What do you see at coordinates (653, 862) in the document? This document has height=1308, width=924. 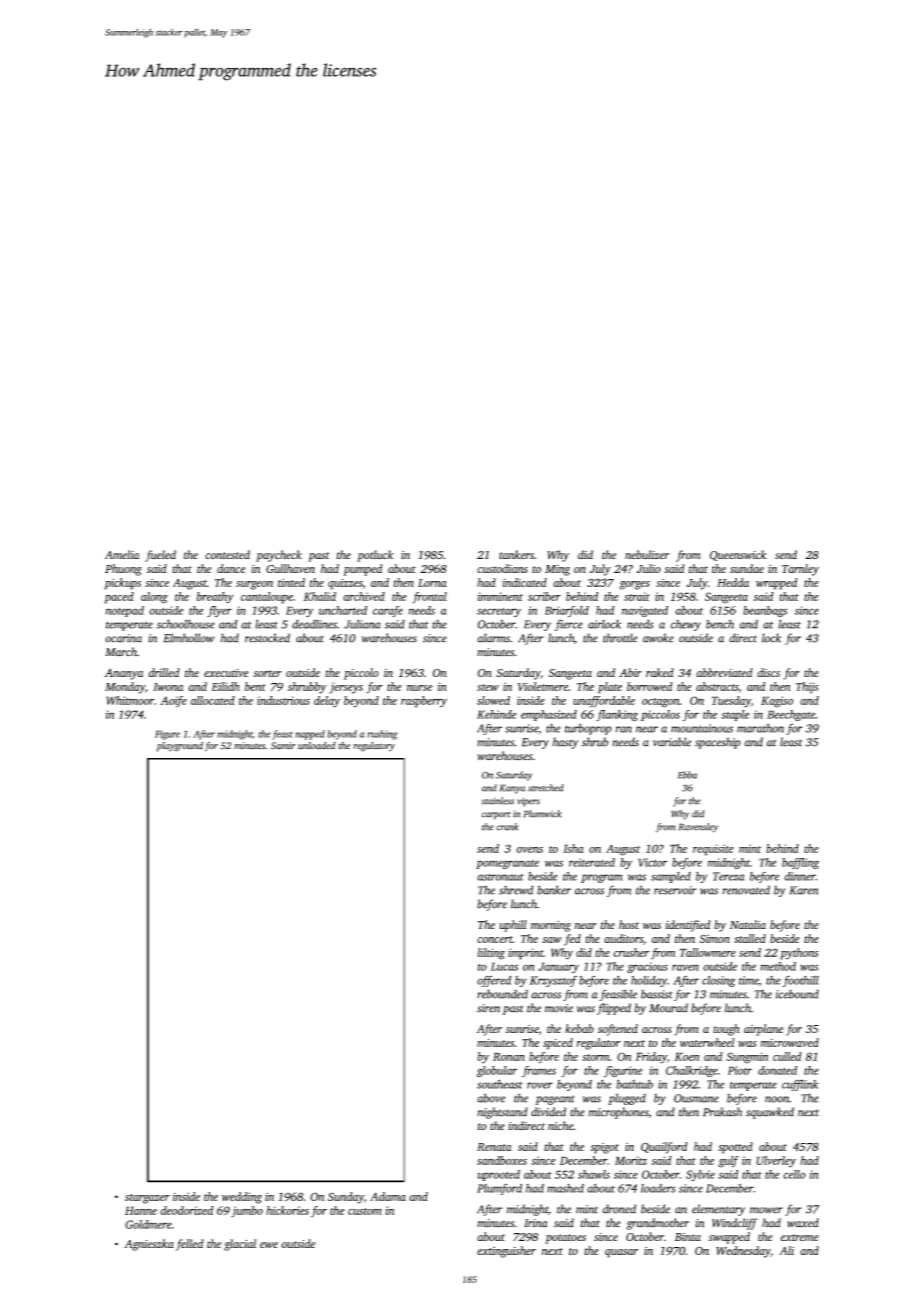 I see `Victor` at bounding box center [653, 862].
